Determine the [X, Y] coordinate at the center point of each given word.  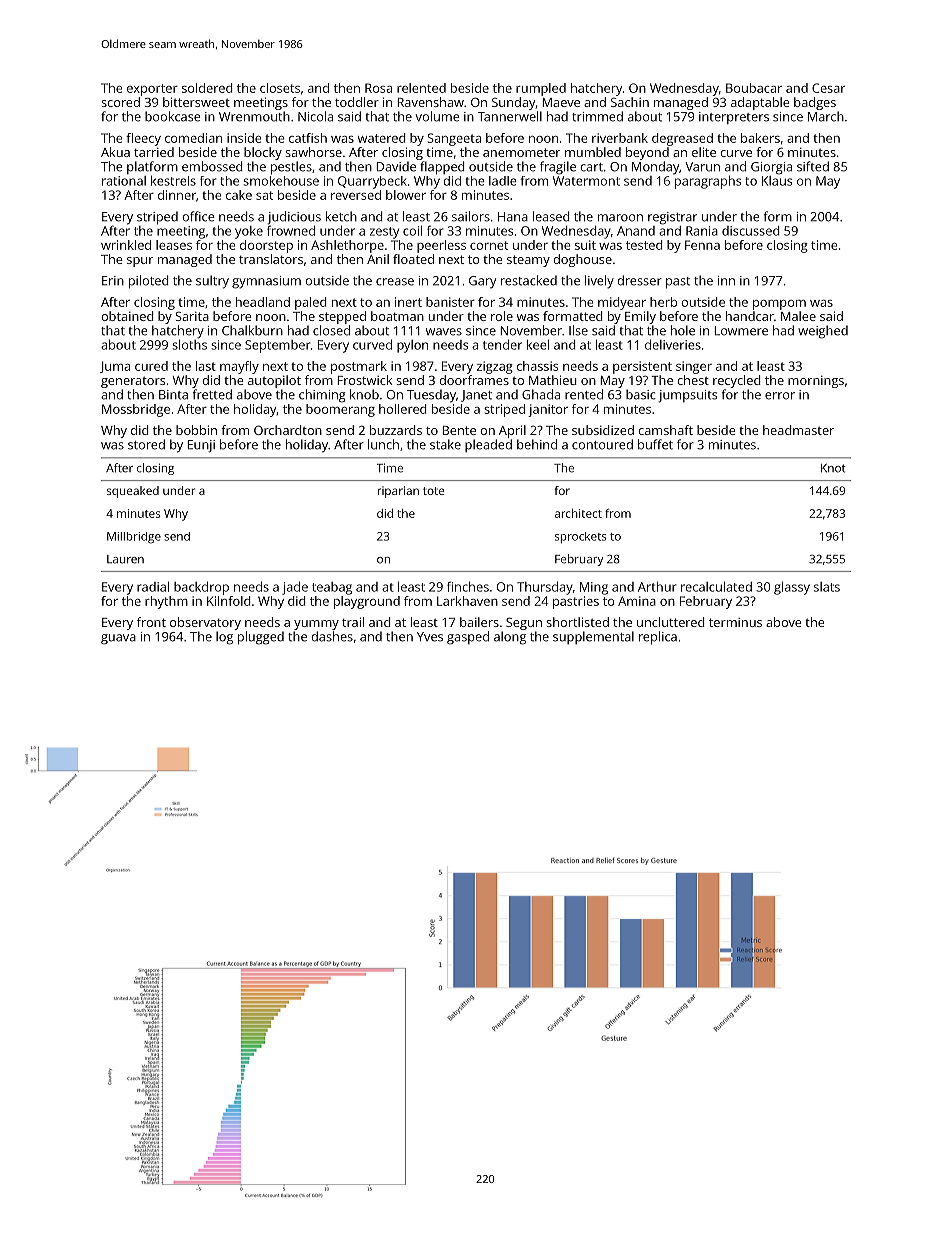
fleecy [143, 139]
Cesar [828, 88]
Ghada [541, 394]
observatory [205, 623]
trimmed [597, 116]
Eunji [201, 446]
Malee [798, 316]
